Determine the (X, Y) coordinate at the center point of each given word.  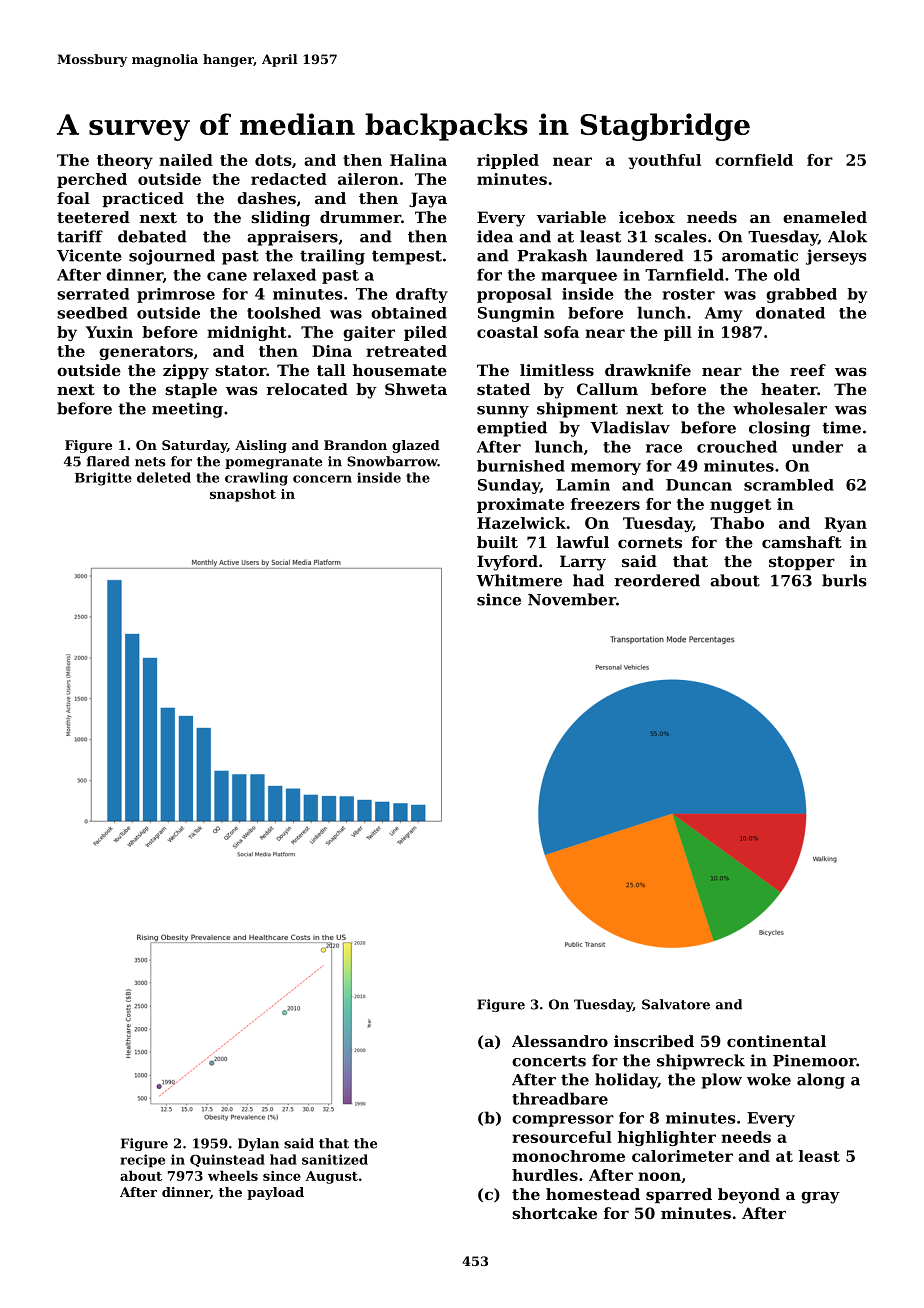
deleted (164, 477)
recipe (142, 1161)
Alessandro (560, 1041)
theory (125, 161)
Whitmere (519, 580)
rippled (508, 161)
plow (721, 1081)
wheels (233, 1175)
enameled (825, 217)
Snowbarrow (392, 461)
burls (844, 580)
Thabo (737, 523)
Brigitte (103, 479)
